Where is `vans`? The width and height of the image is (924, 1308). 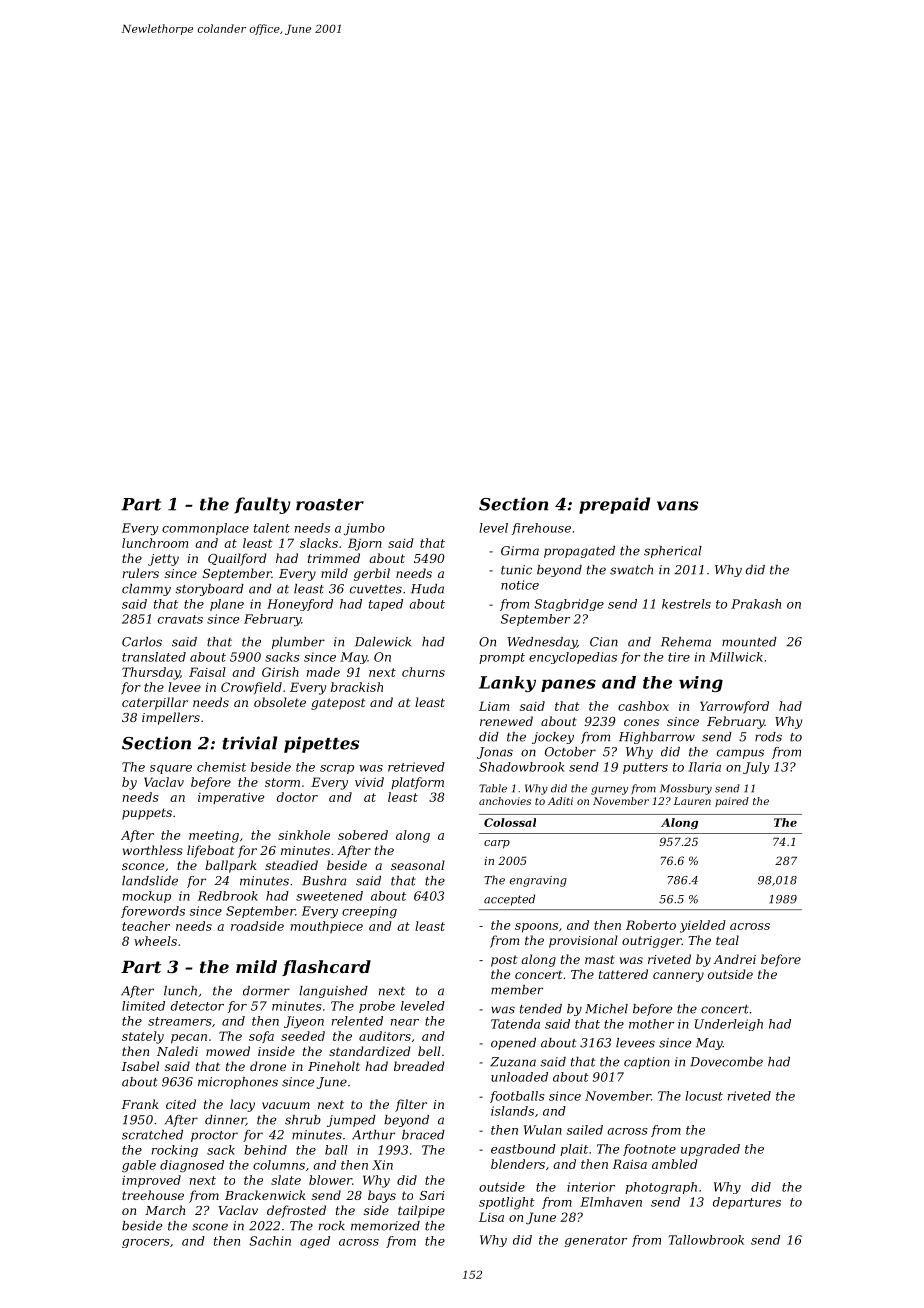 vans is located at coordinates (677, 506).
